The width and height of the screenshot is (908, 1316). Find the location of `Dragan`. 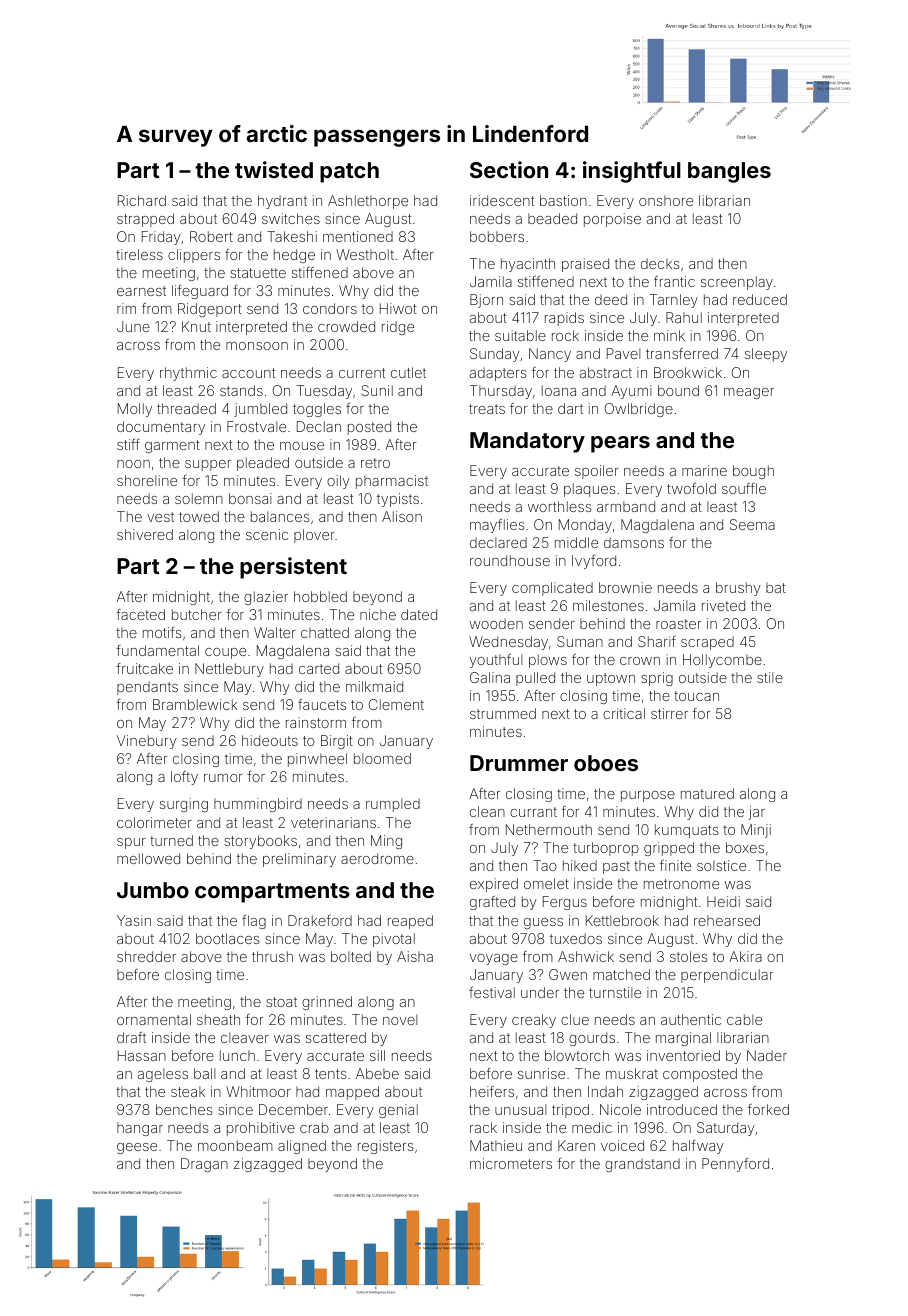

Dragan is located at coordinates (204, 1165).
